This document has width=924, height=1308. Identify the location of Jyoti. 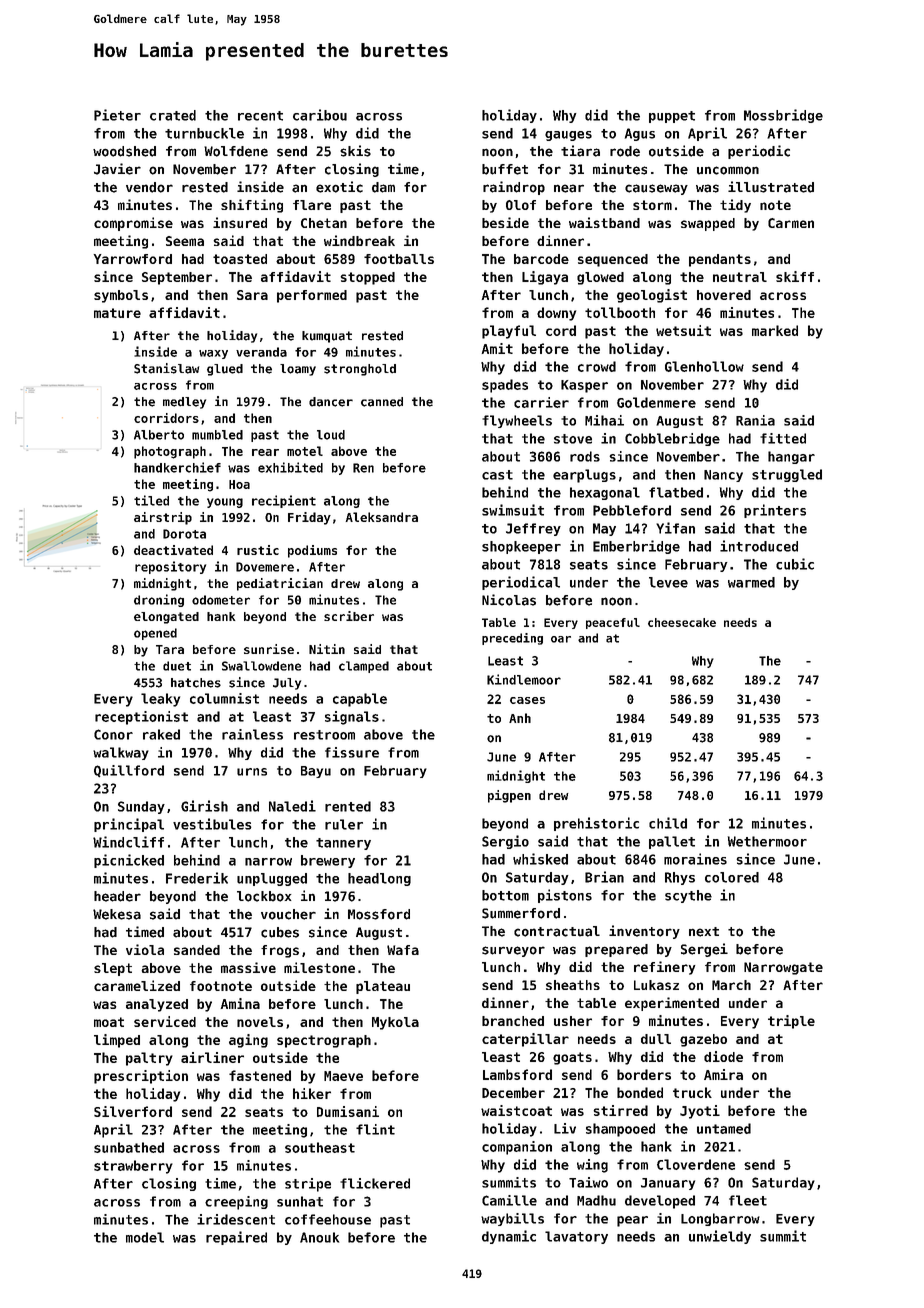
(700, 1112).
